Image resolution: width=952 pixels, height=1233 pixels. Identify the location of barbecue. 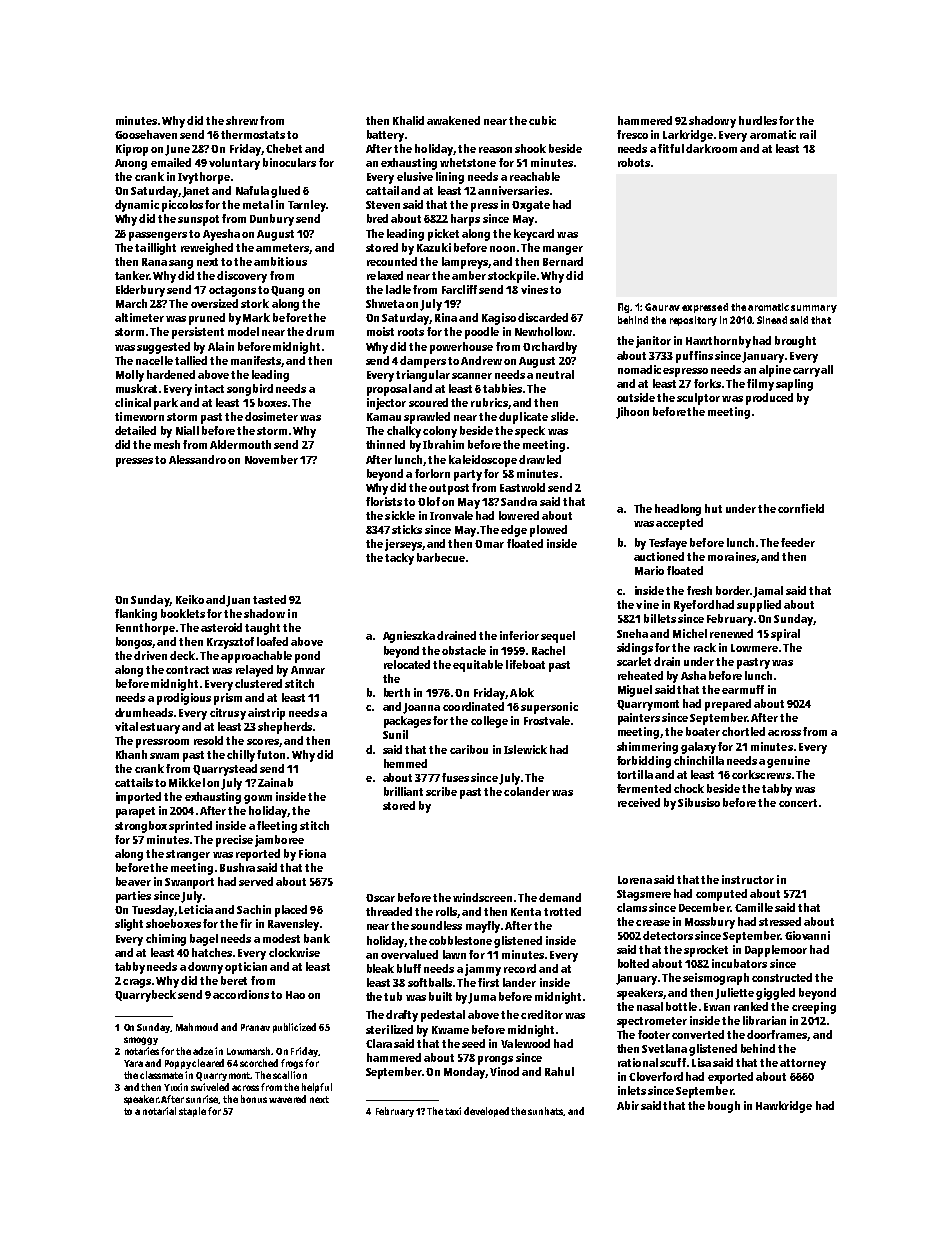
(441, 557).
